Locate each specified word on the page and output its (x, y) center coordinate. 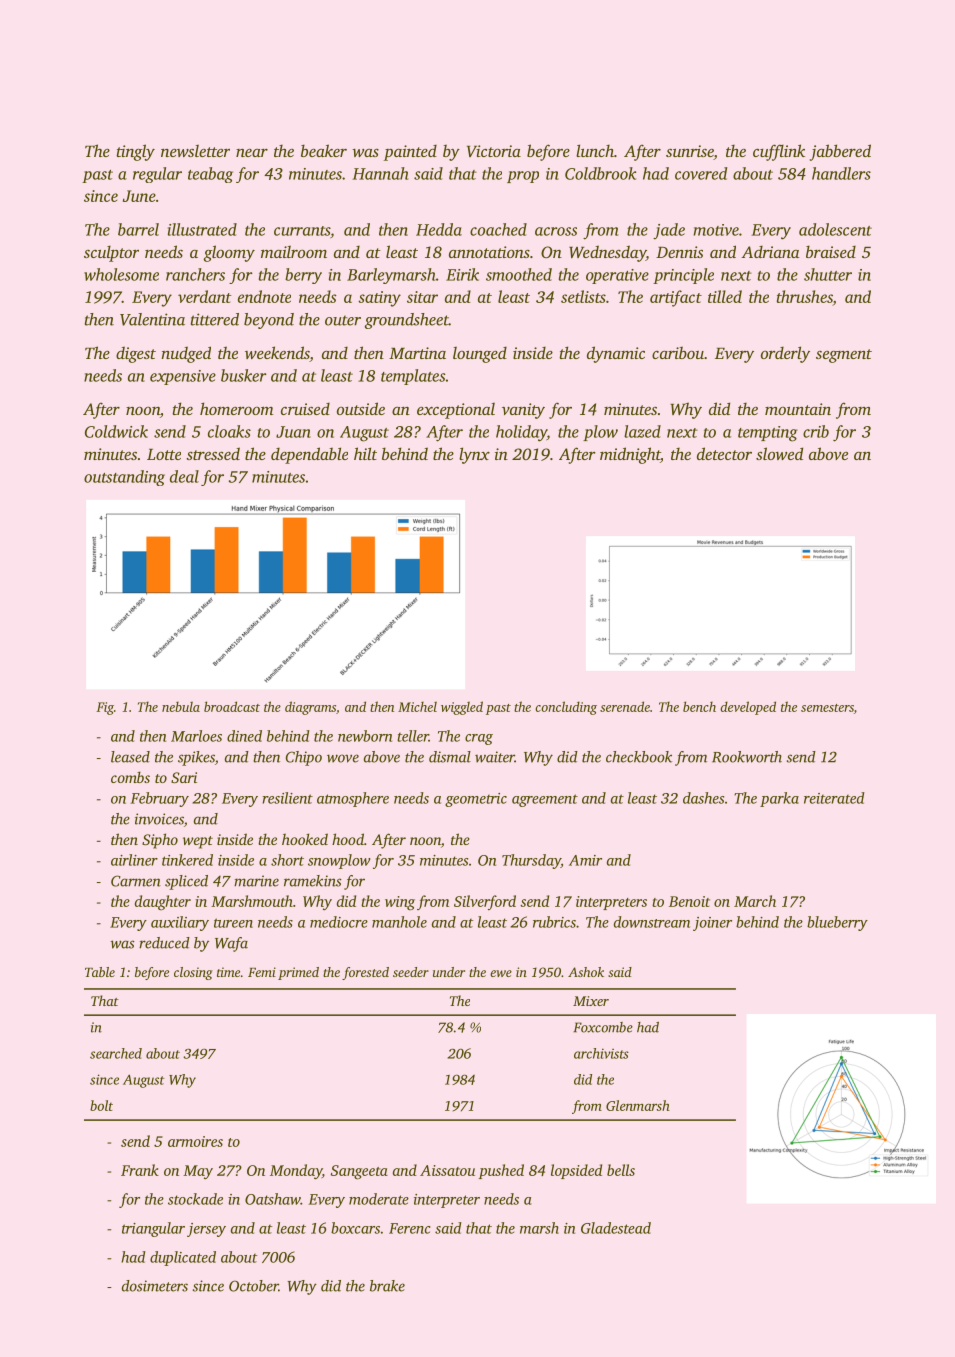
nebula (181, 706)
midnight (630, 455)
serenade (625, 706)
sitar (422, 297)
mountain (798, 409)
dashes (703, 798)
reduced (164, 943)
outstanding (124, 478)
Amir (585, 860)
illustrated (202, 229)
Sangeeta (359, 1172)
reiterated (834, 798)
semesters (827, 708)
